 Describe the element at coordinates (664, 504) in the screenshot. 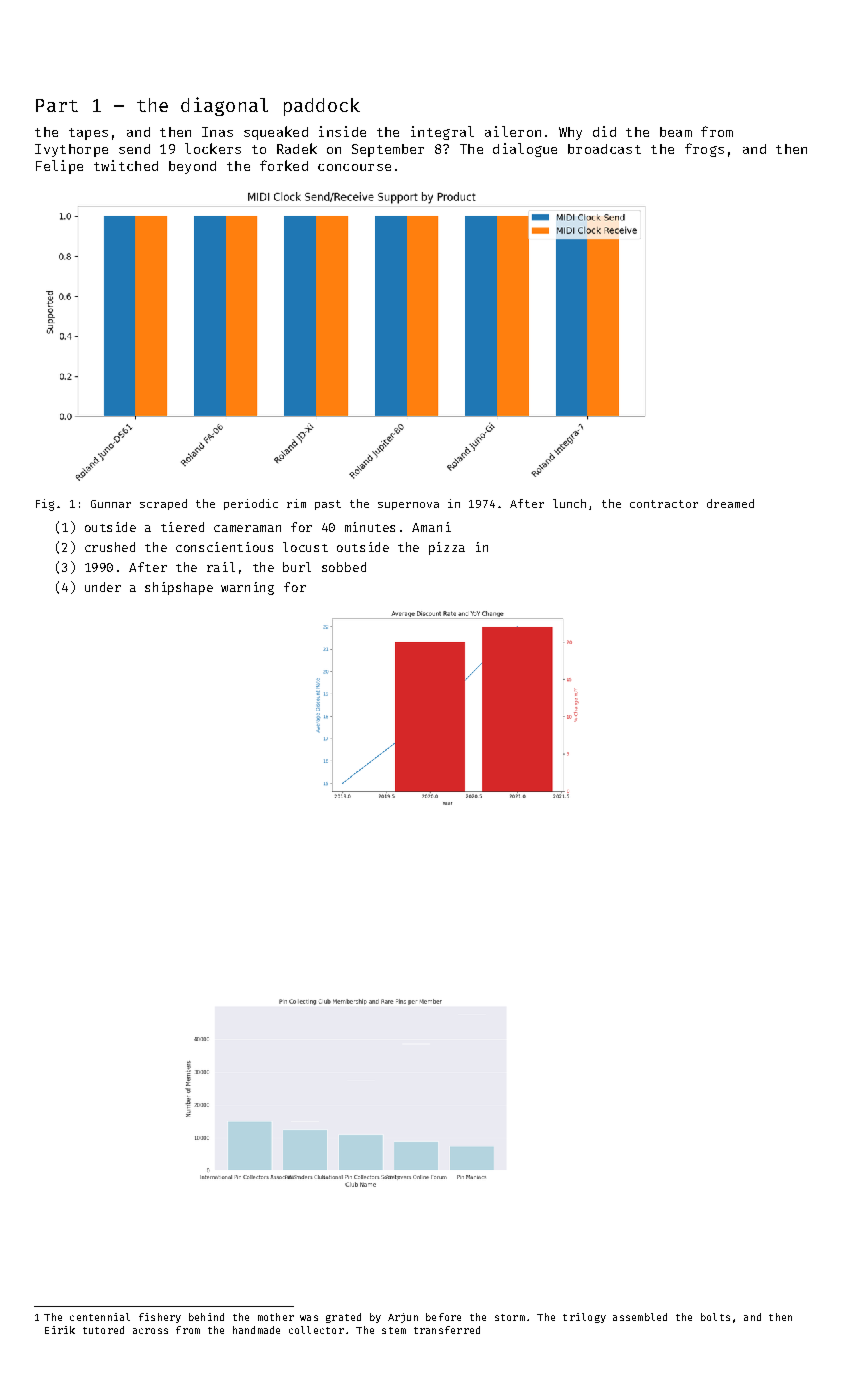

I see `contractor` at that location.
